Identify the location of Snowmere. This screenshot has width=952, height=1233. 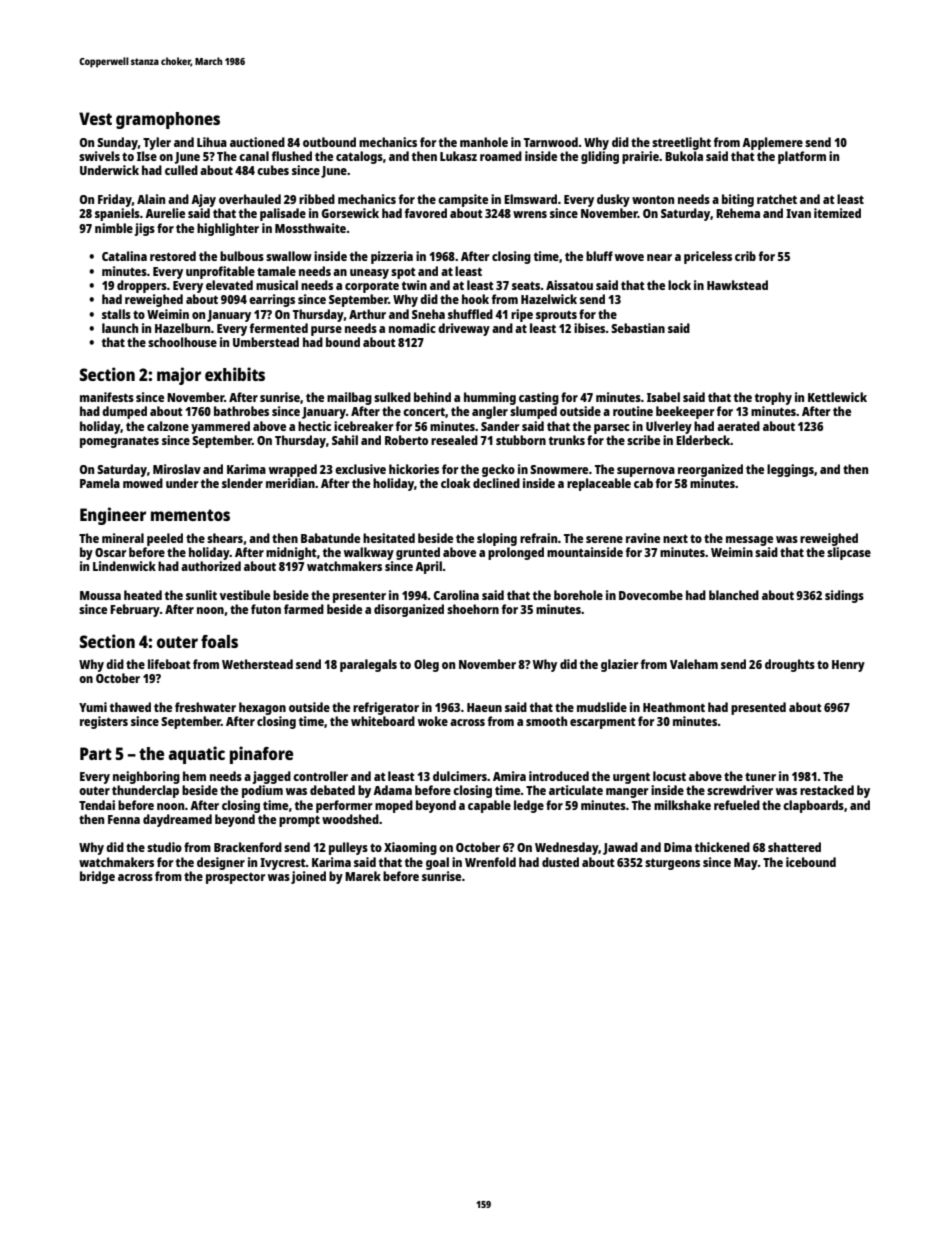
(559, 469).
